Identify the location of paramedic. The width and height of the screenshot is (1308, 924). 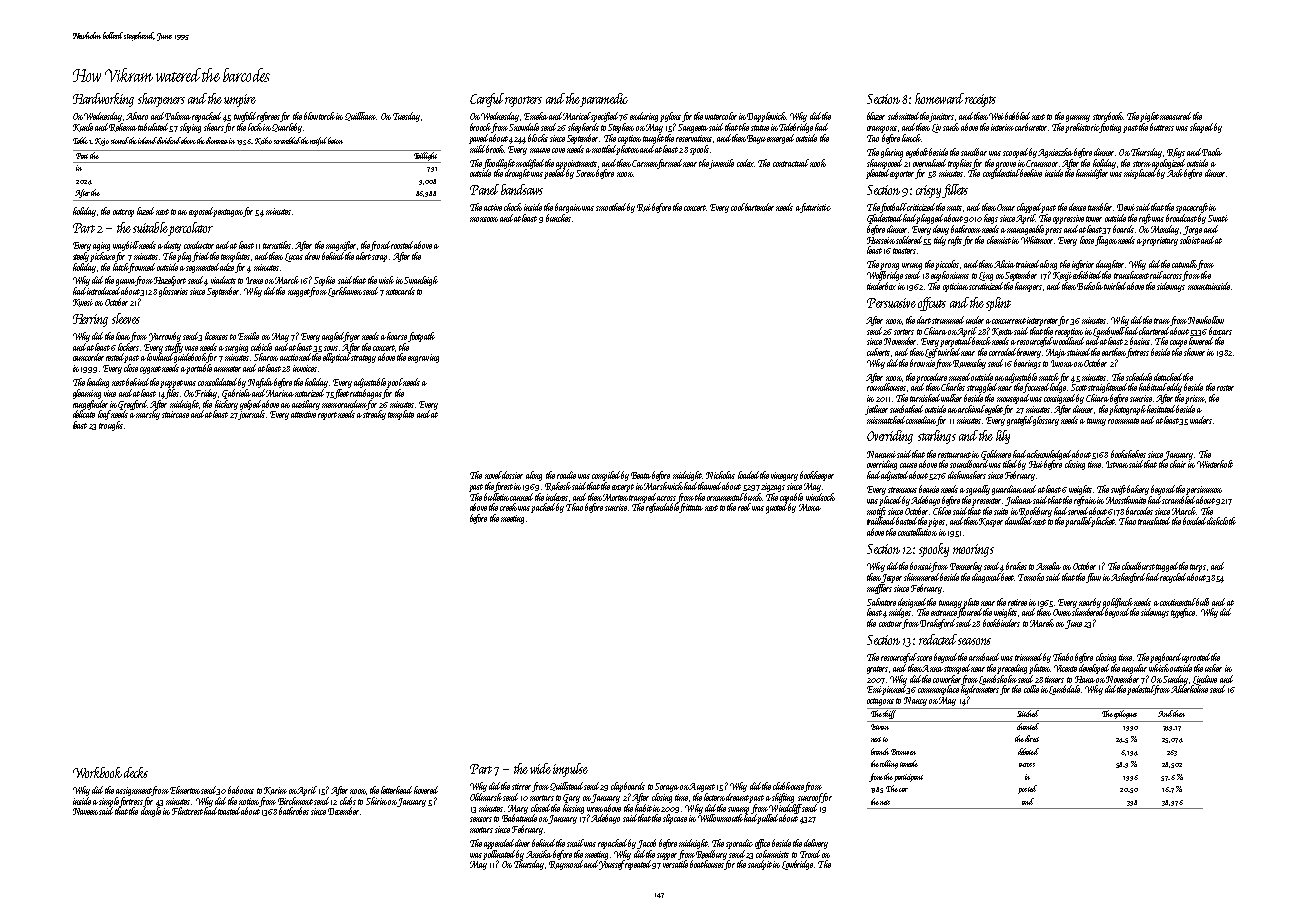
(604, 100).
